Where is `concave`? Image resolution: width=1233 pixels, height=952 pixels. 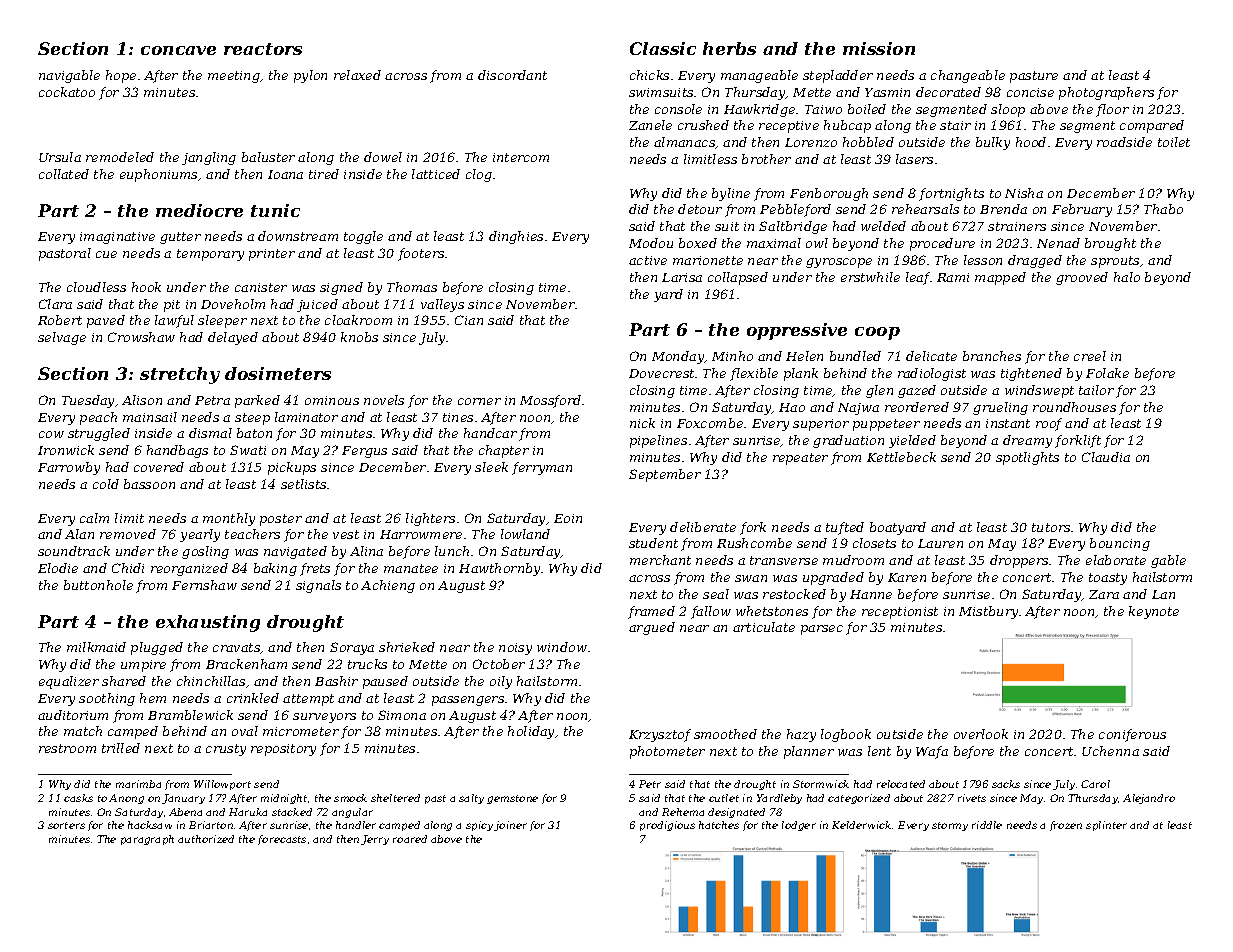
concave is located at coordinates (178, 50).
